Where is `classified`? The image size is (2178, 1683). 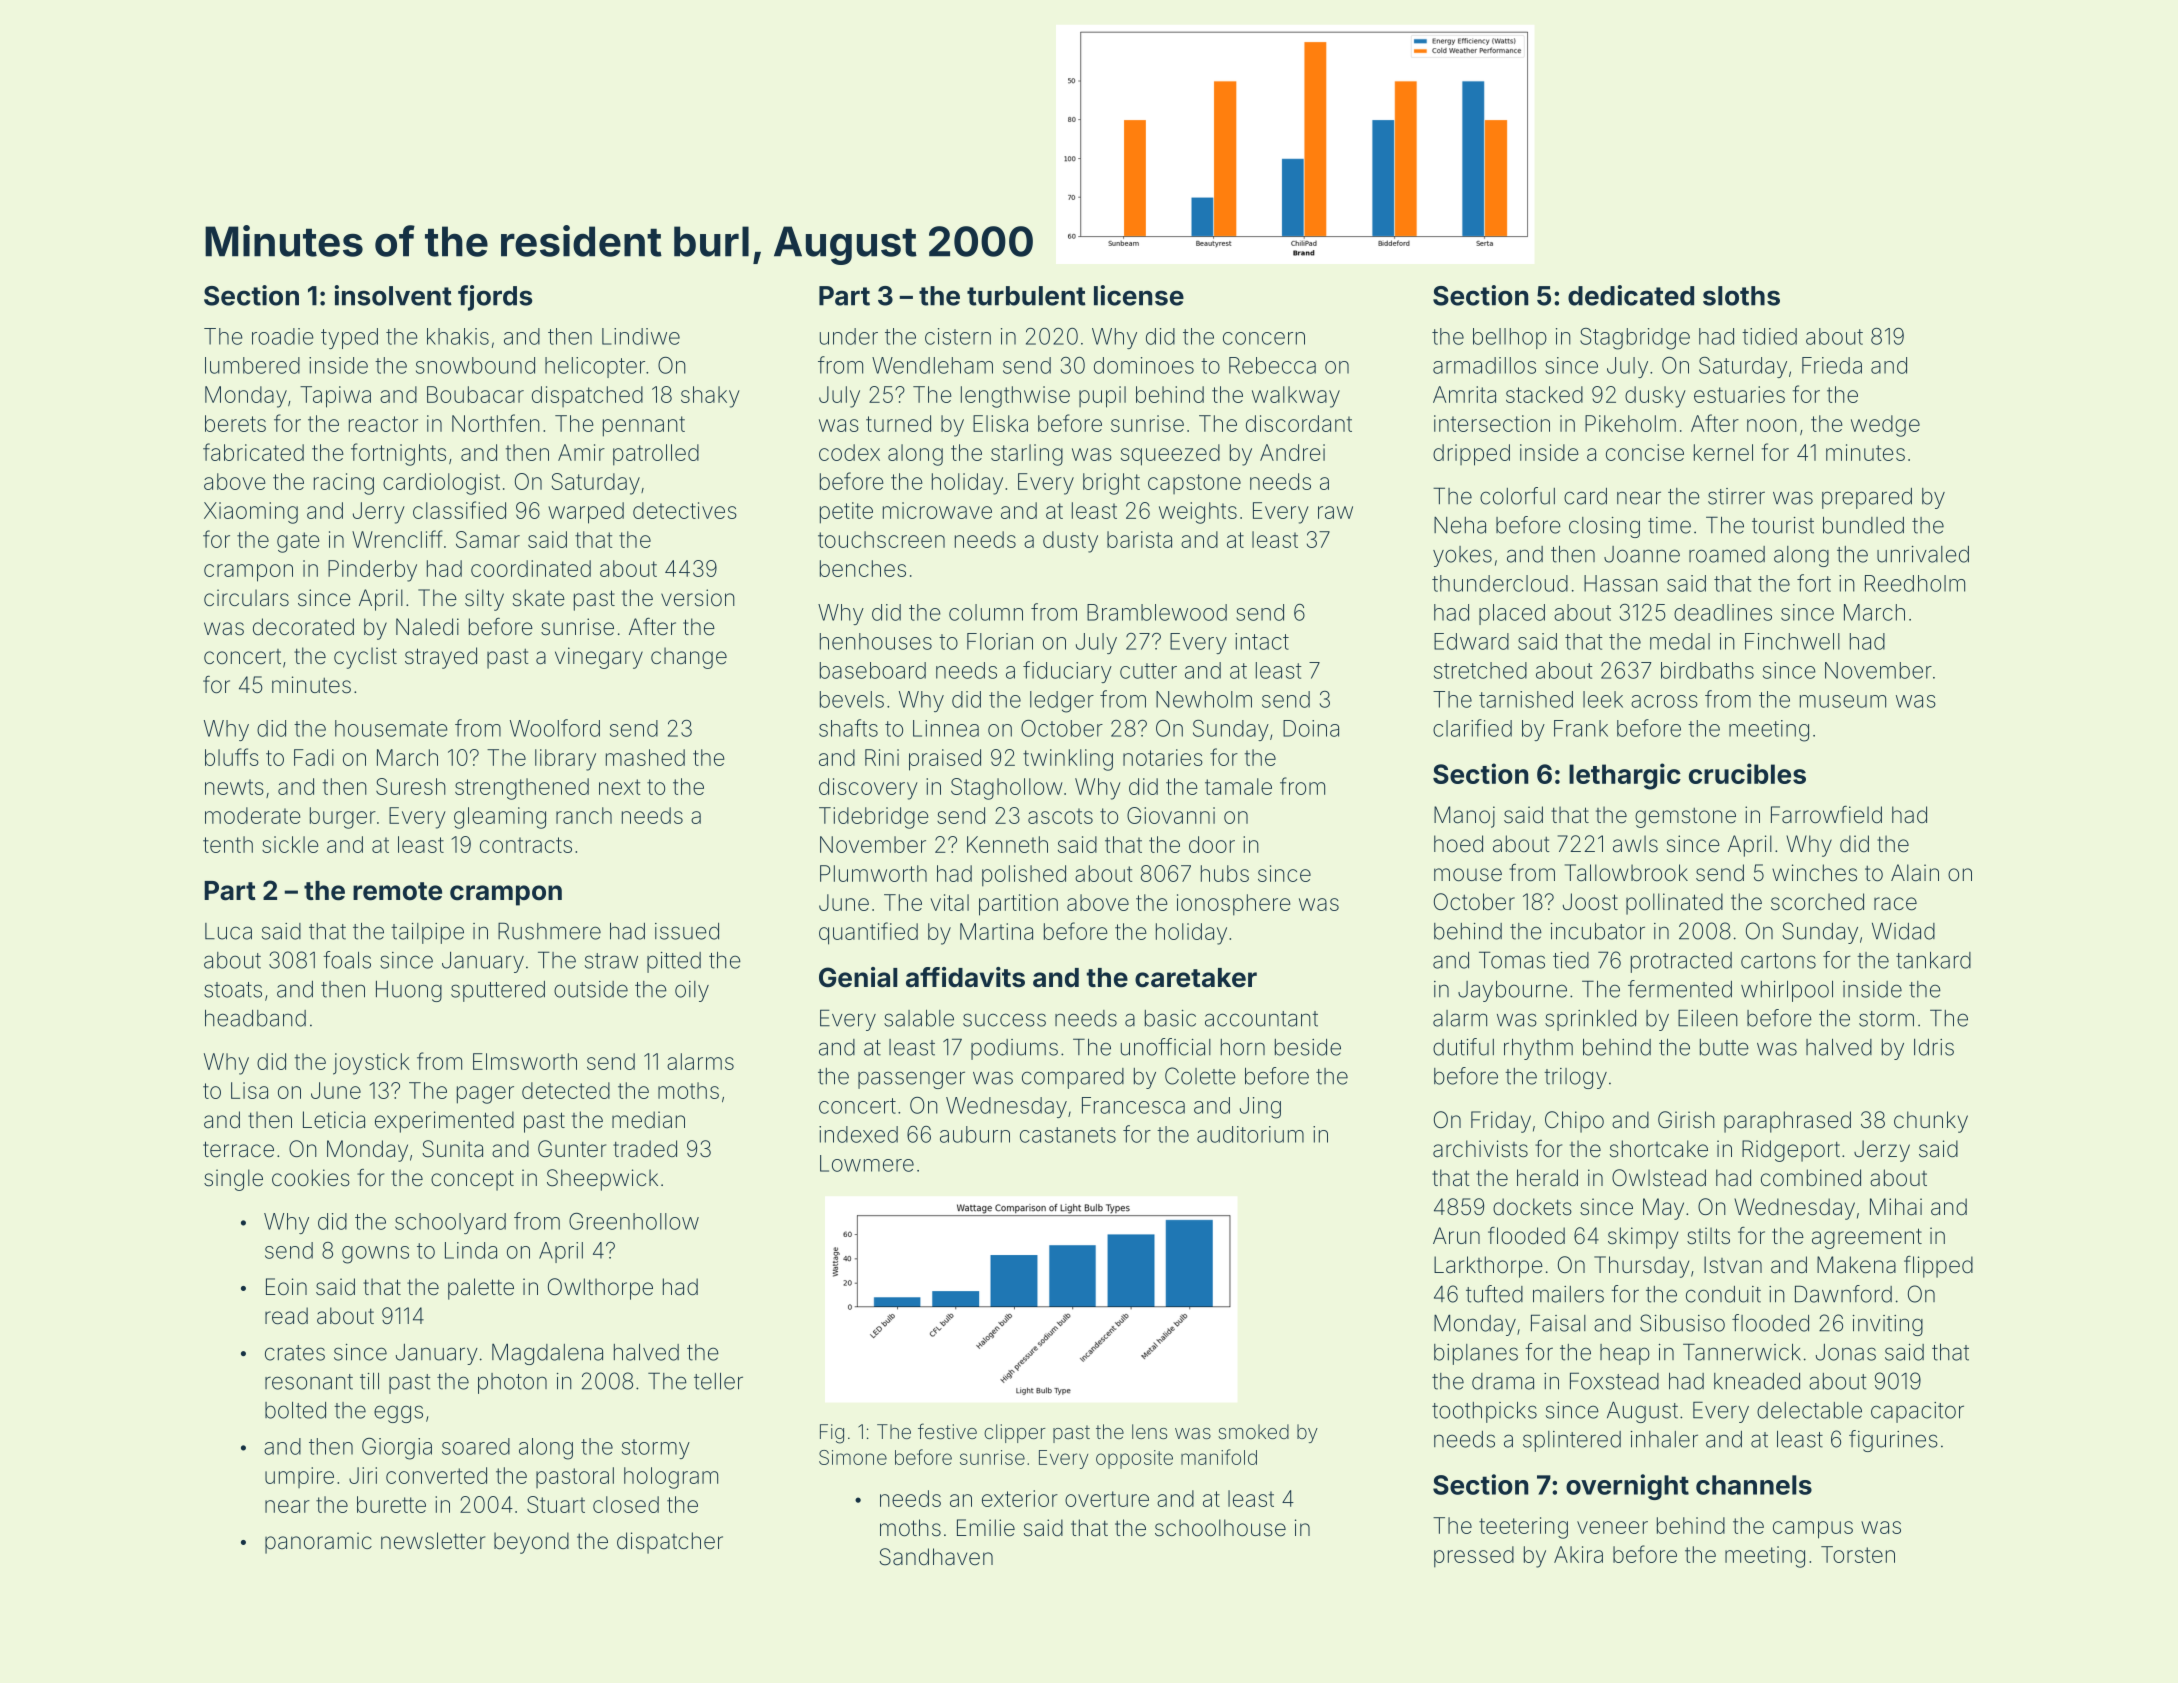 classified is located at coordinates (459, 510).
